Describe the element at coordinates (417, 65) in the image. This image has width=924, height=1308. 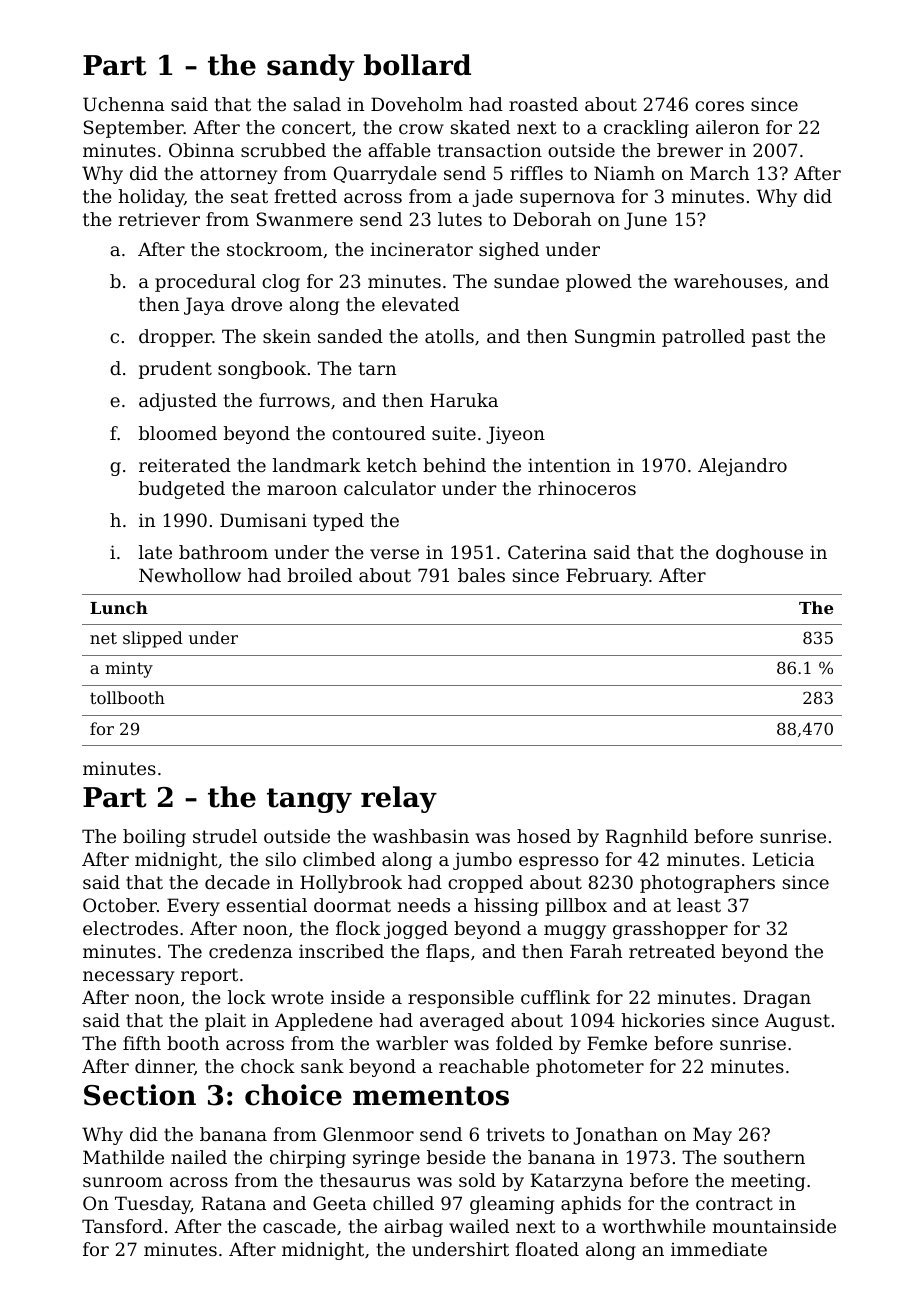
I see `bollard` at that location.
